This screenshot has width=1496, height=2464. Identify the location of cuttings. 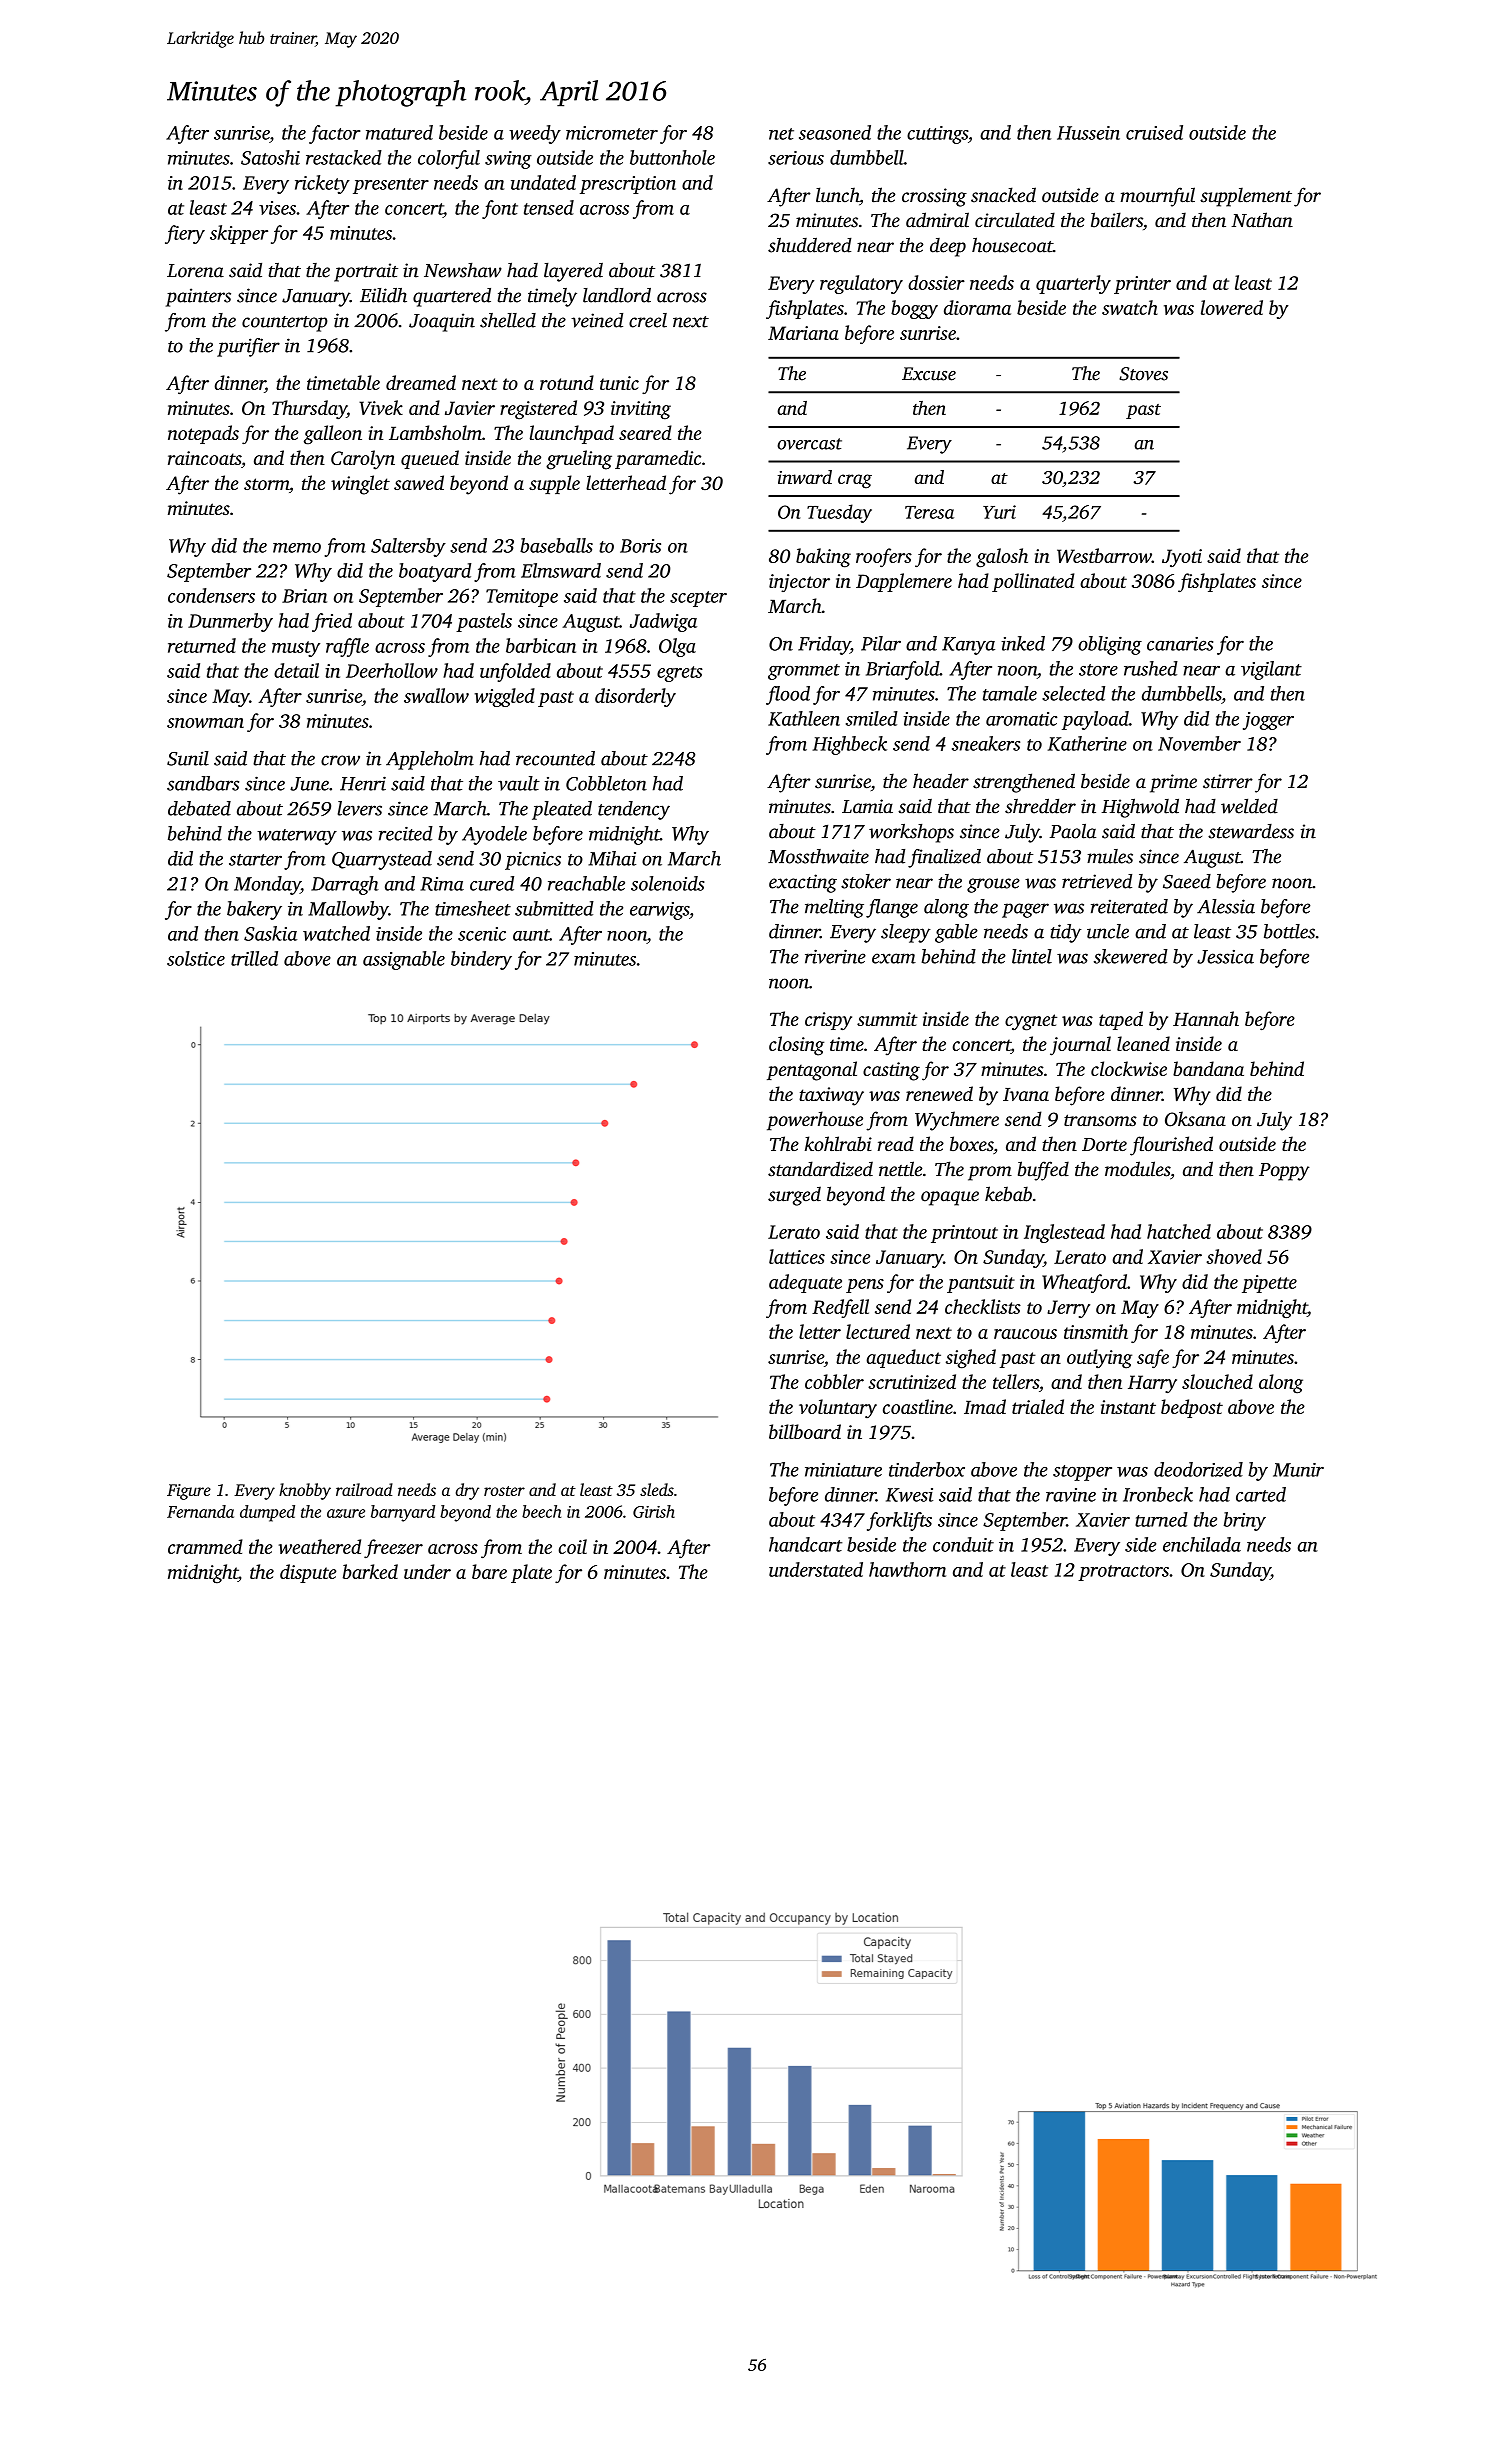
(937, 135).
